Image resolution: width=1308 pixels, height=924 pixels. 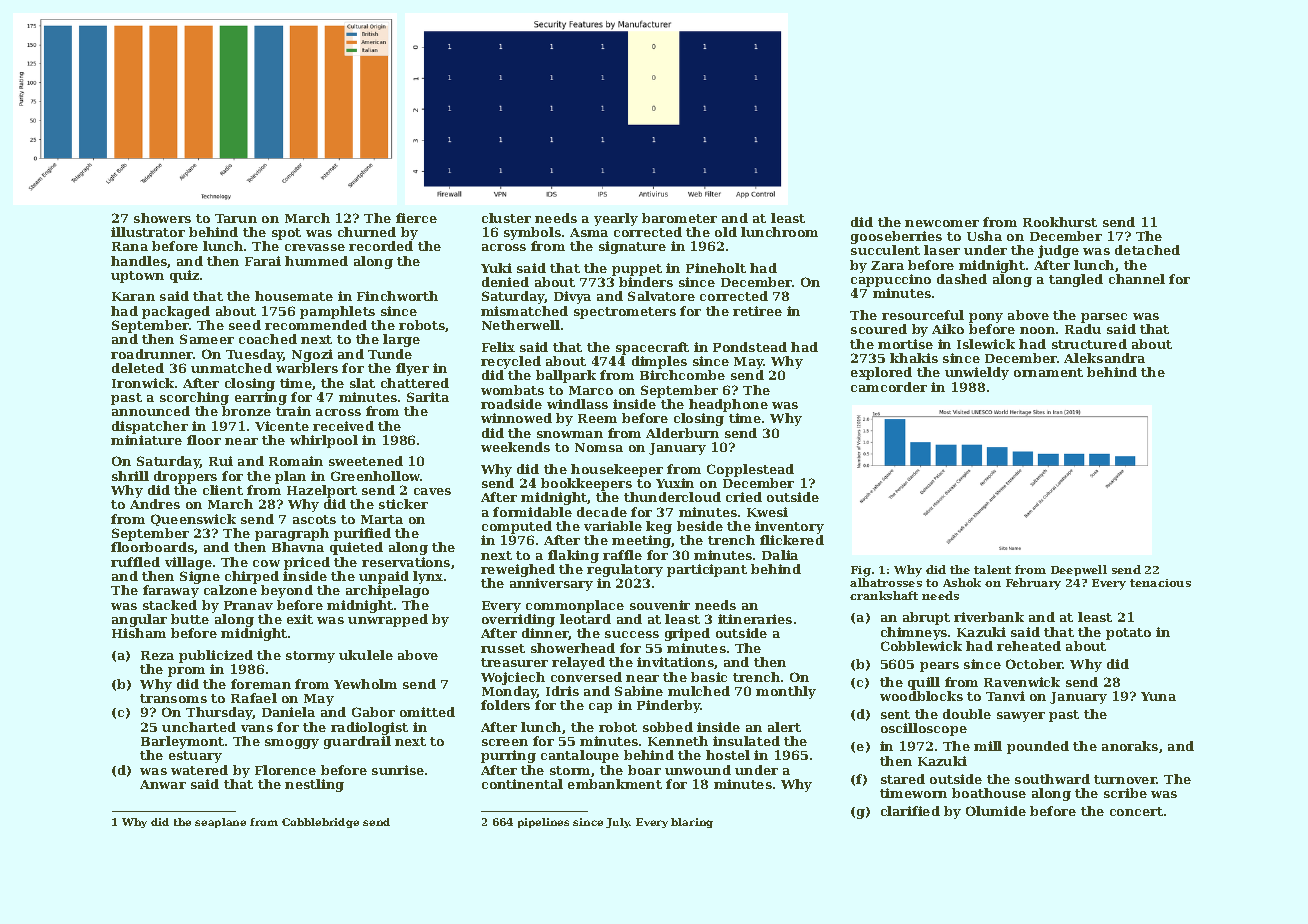 What do you see at coordinates (146, 440) in the document?
I see `miniature` at bounding box center [146, 440].
